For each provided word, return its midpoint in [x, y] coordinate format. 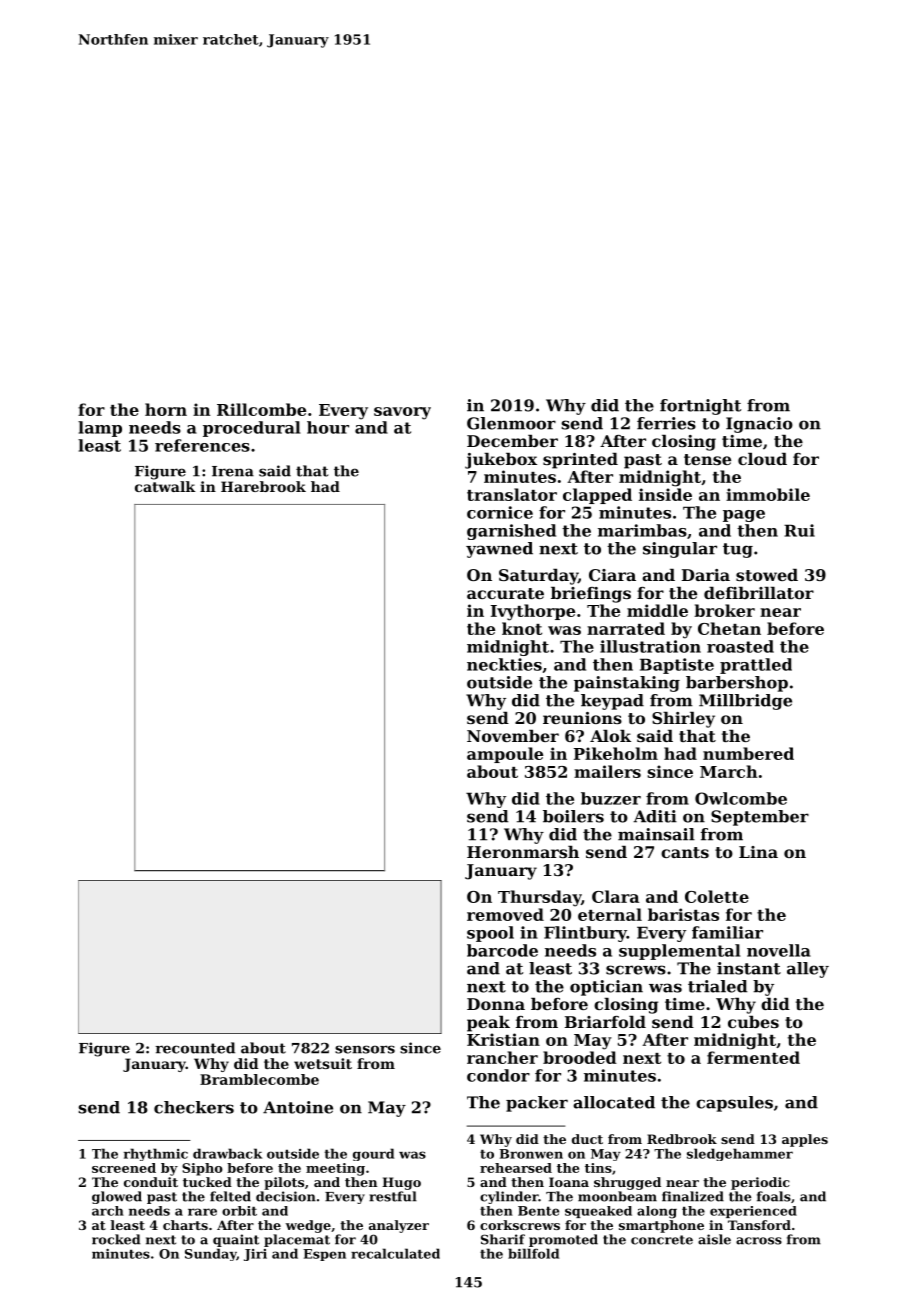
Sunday [211, 1254]
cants [685, 852]
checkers [194, 1107]
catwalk [165, 486]
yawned [499, 550]
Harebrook [263, 486]
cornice [500, 512]
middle [657, 610]
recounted [195, 1048]
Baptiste [677, 666]
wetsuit [323, 1063]
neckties [504, 664]
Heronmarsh [523, 852]
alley [808, 970]
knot [522, 628]
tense [707, 459]
